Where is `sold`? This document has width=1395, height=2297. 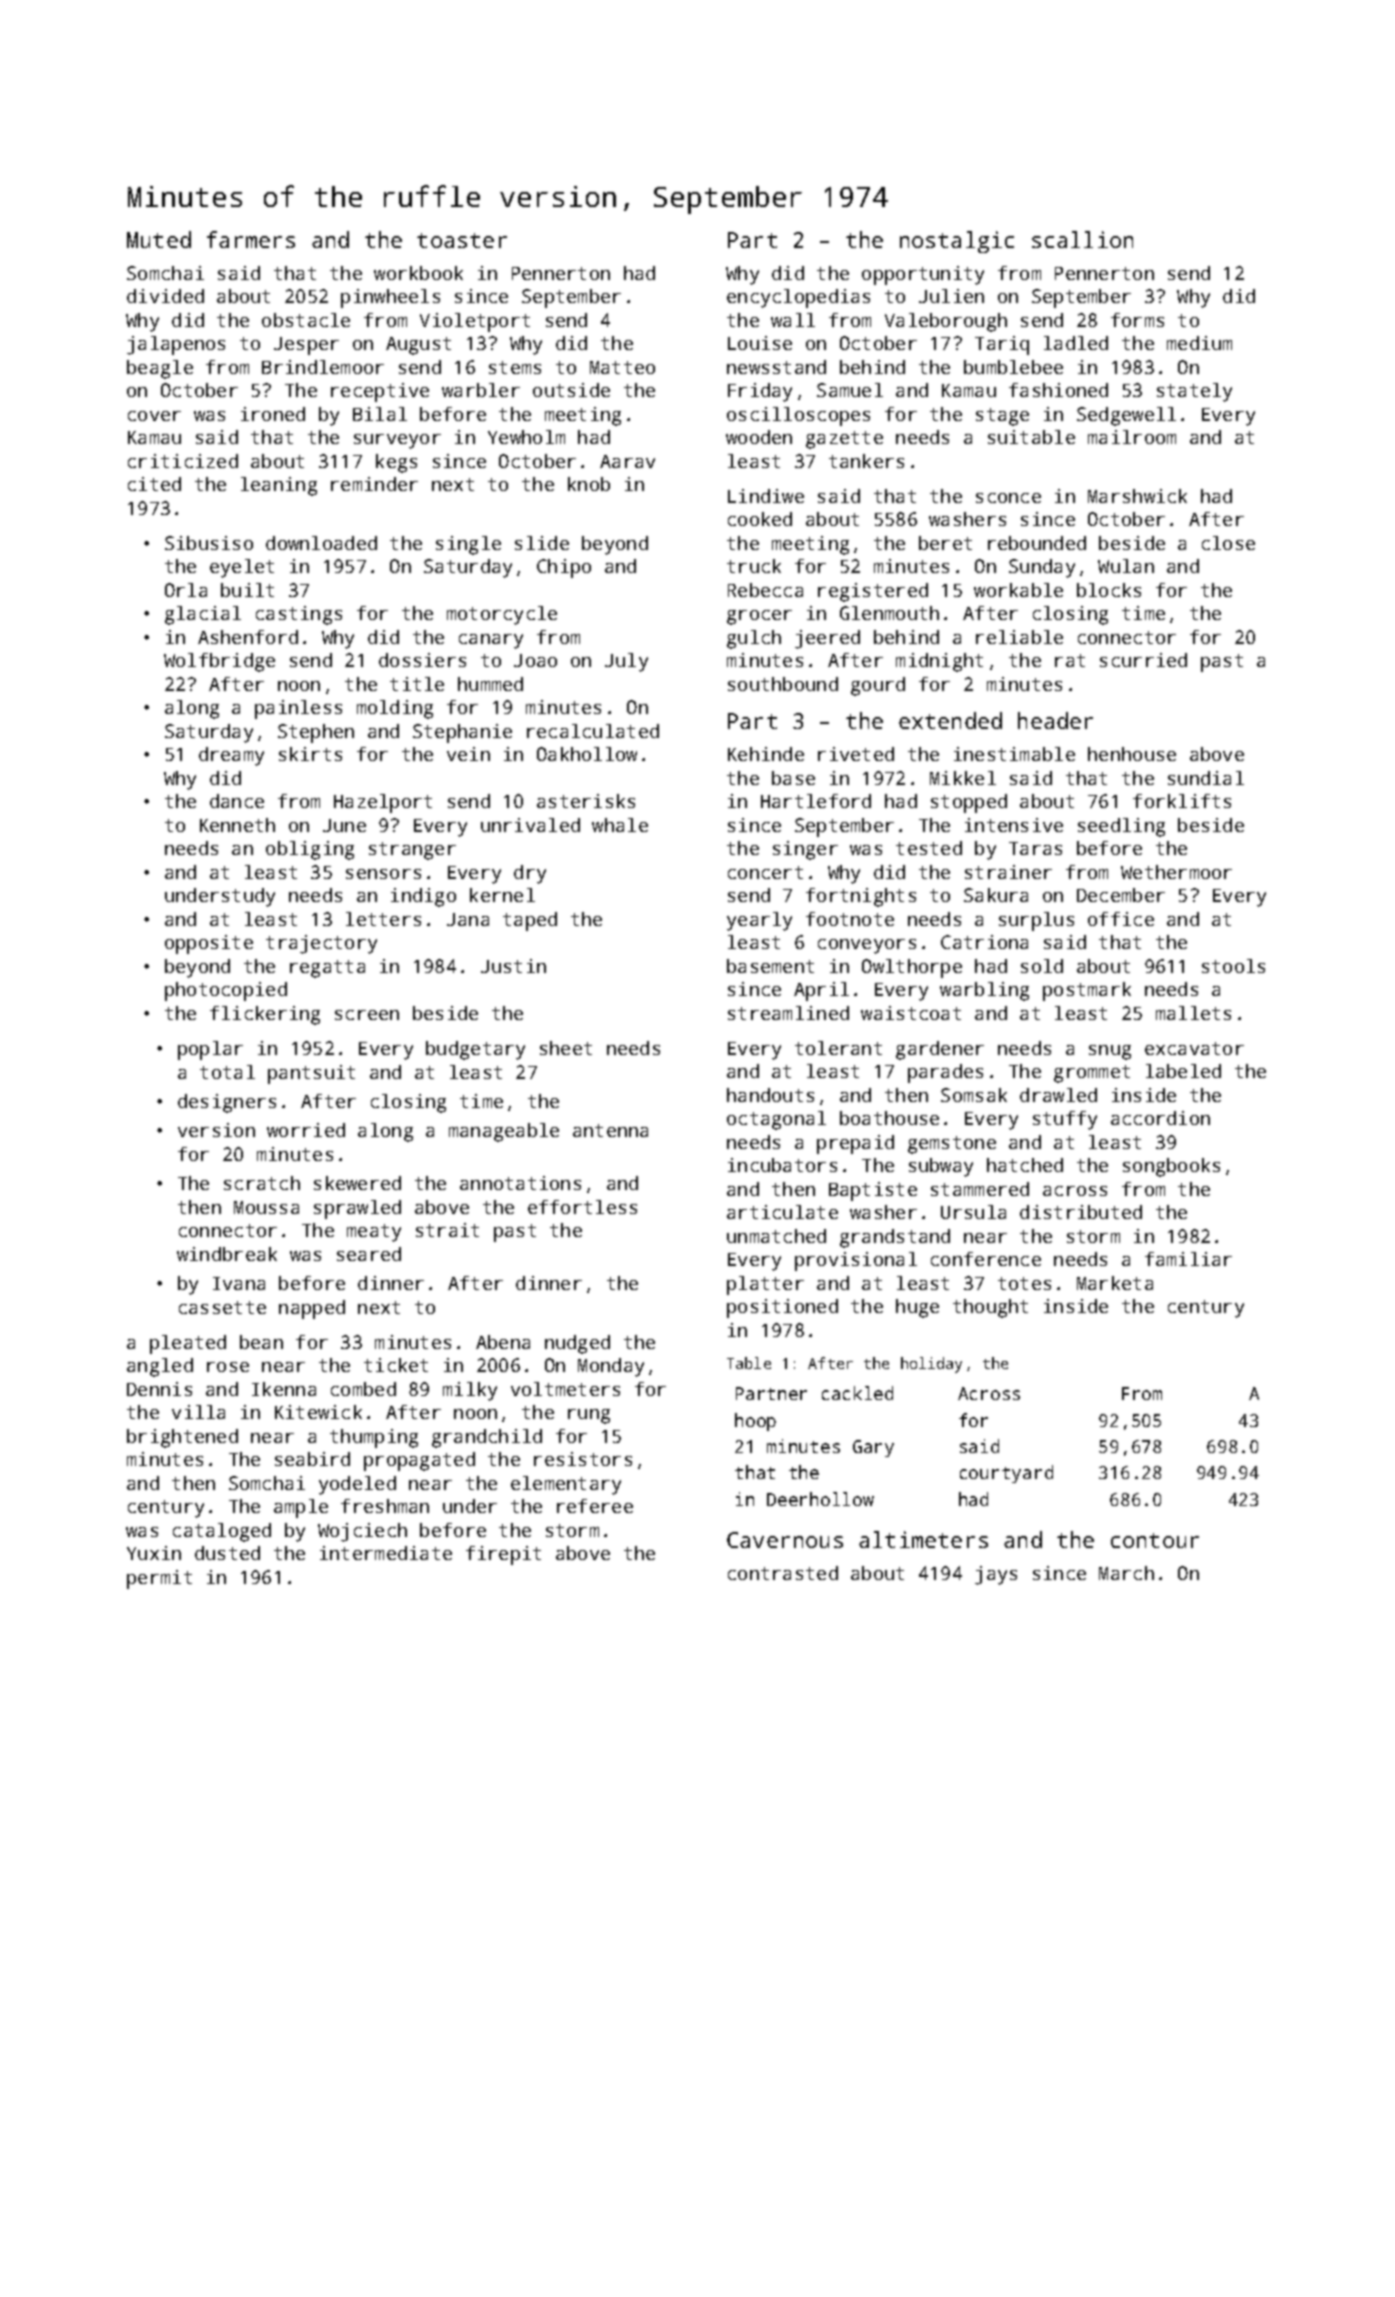 sold is located at coordinates (1042, 966).
